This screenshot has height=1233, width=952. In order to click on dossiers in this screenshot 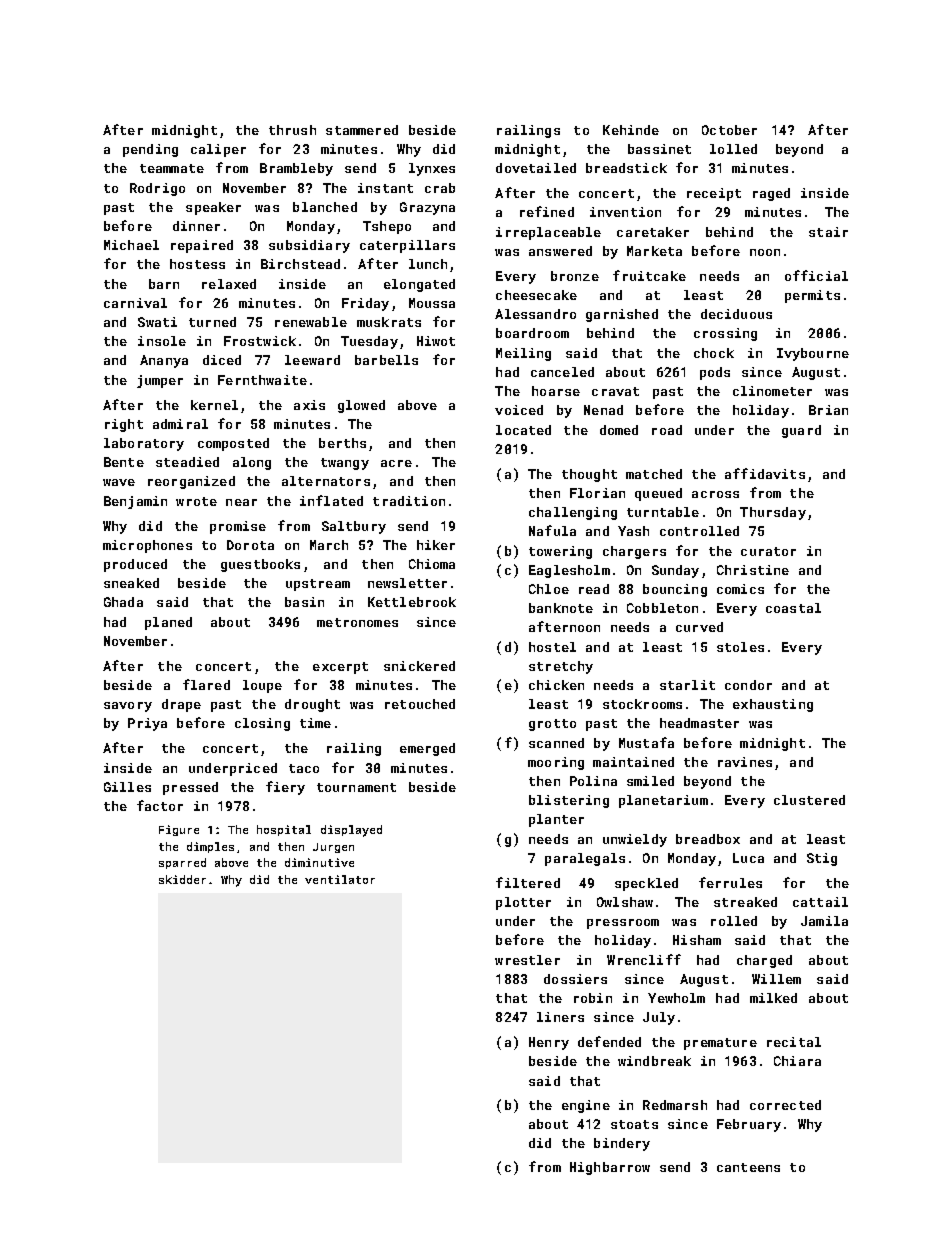, I will do `click(575, 979)`.
